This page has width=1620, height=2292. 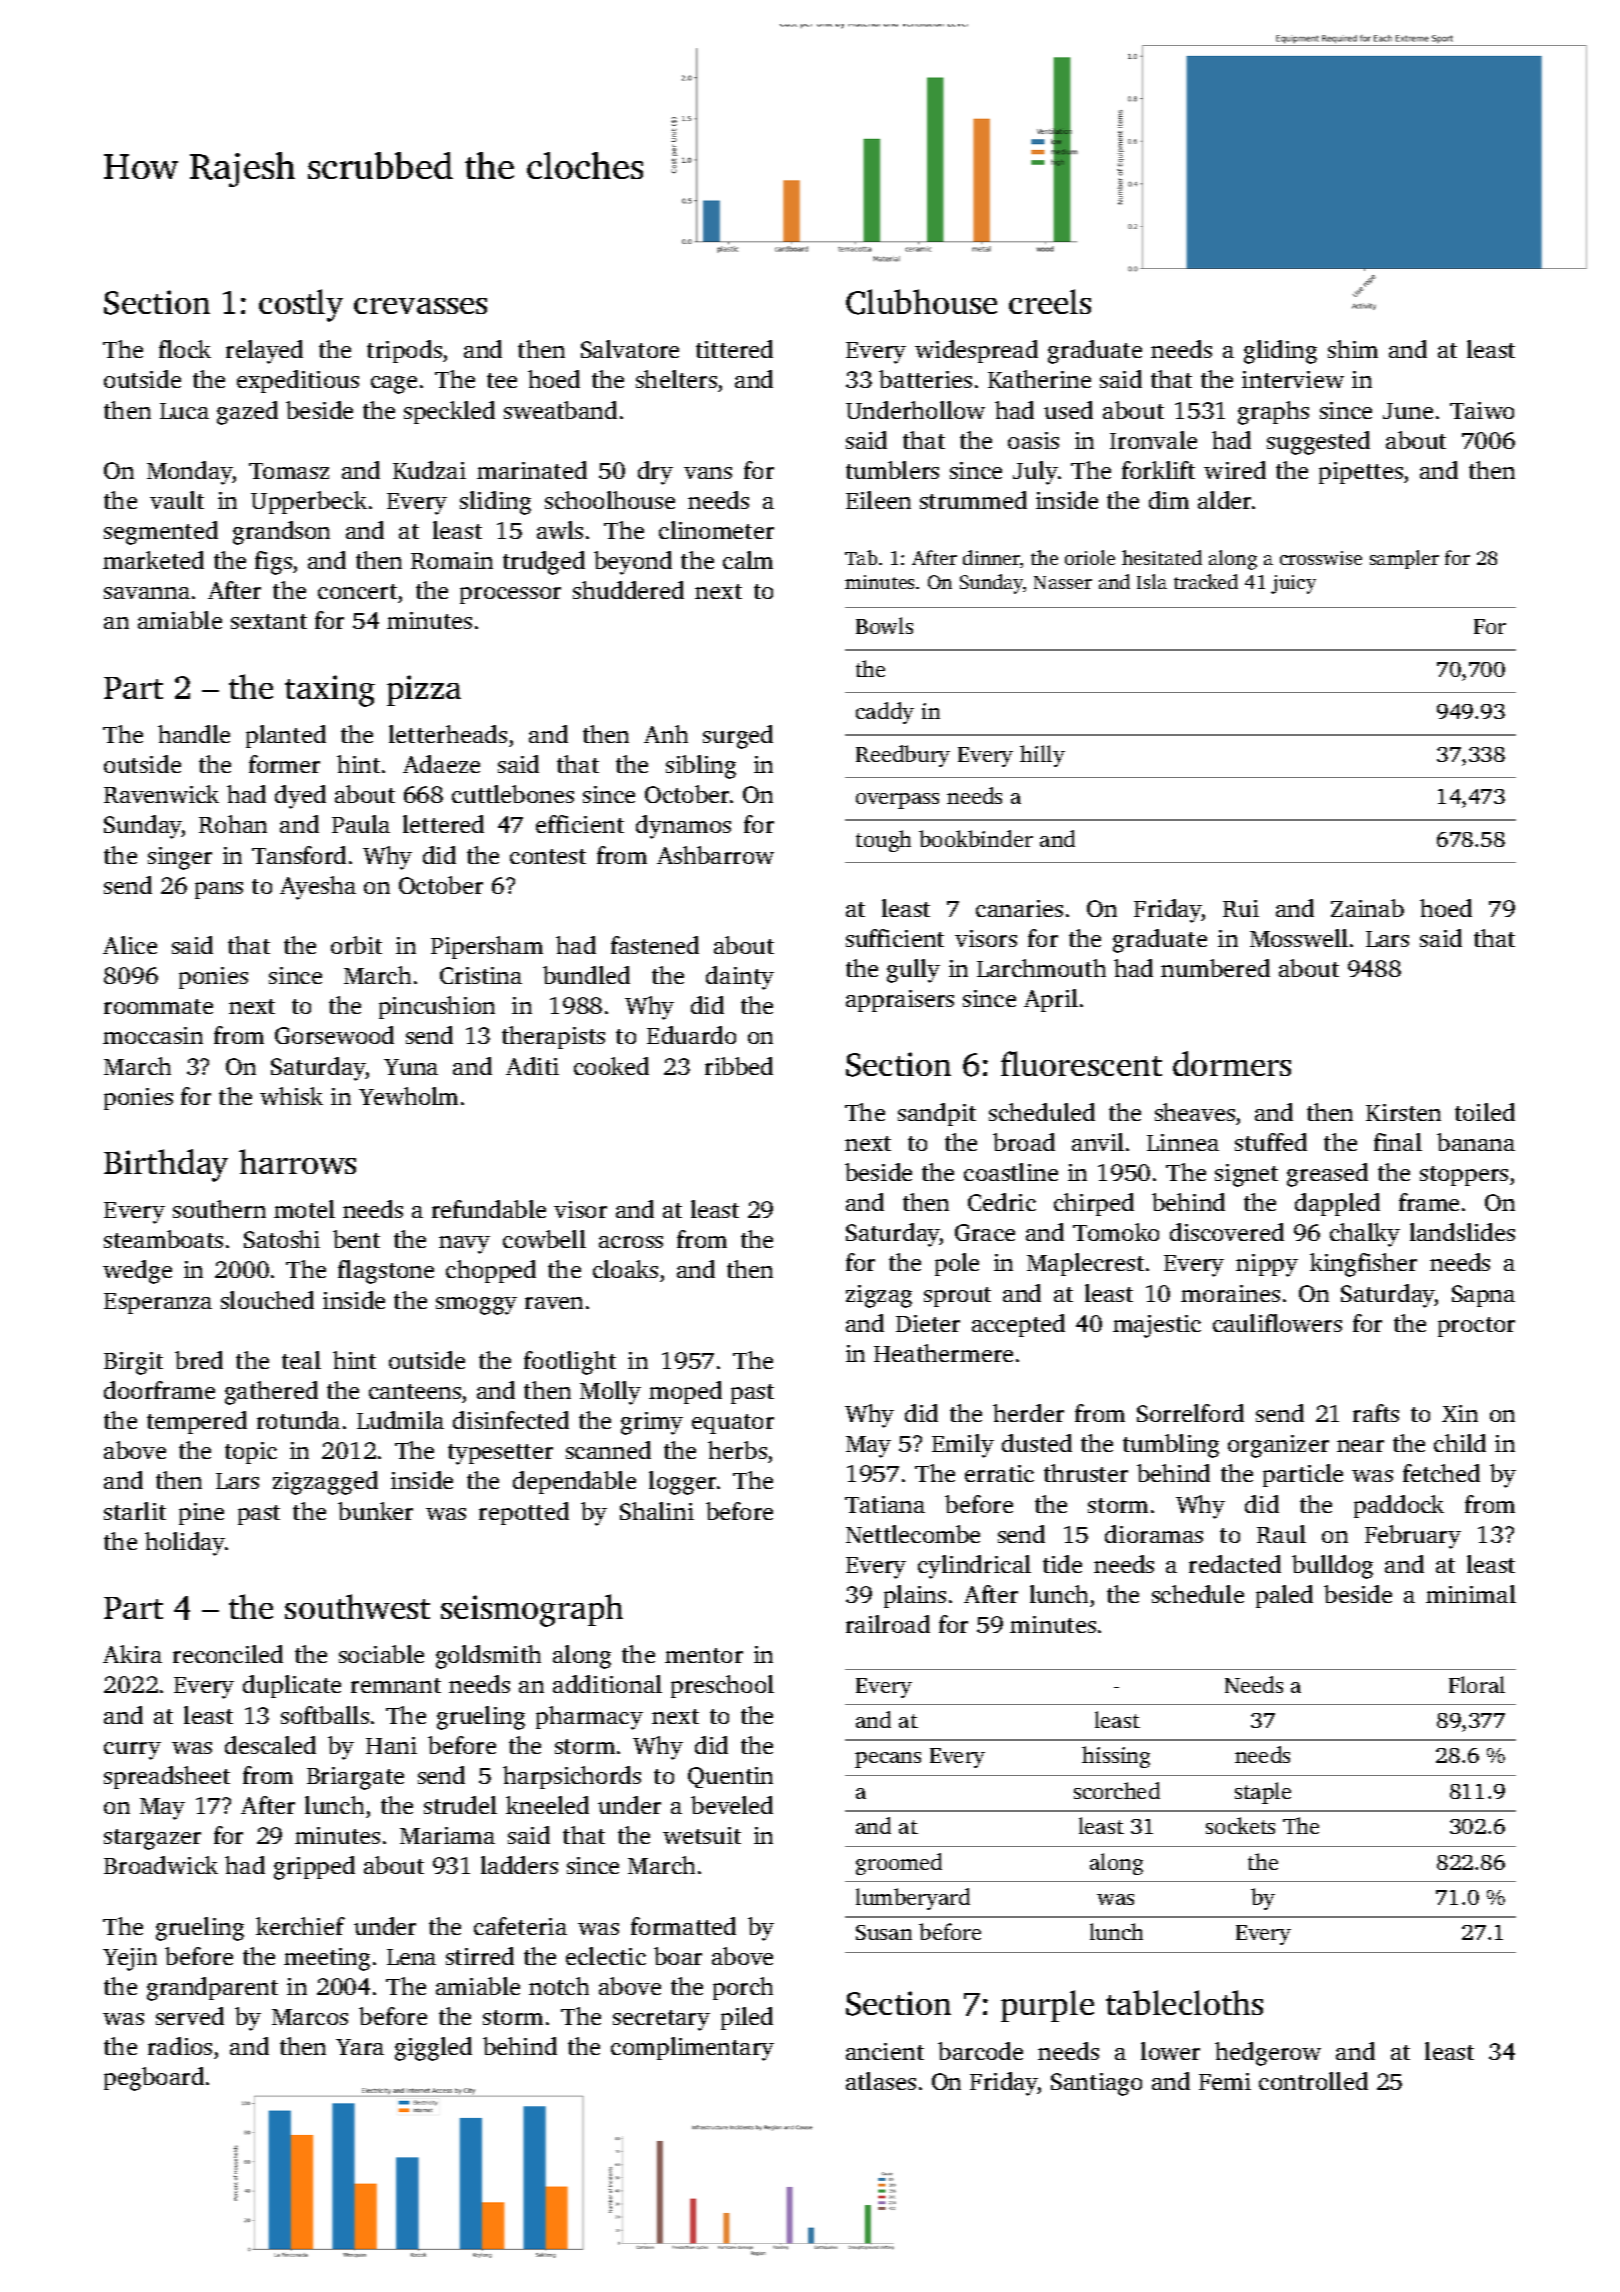 What do you see at coordinates (487, 947) in the page?
I see `Pipersham` at bounding box center [487, 947].
